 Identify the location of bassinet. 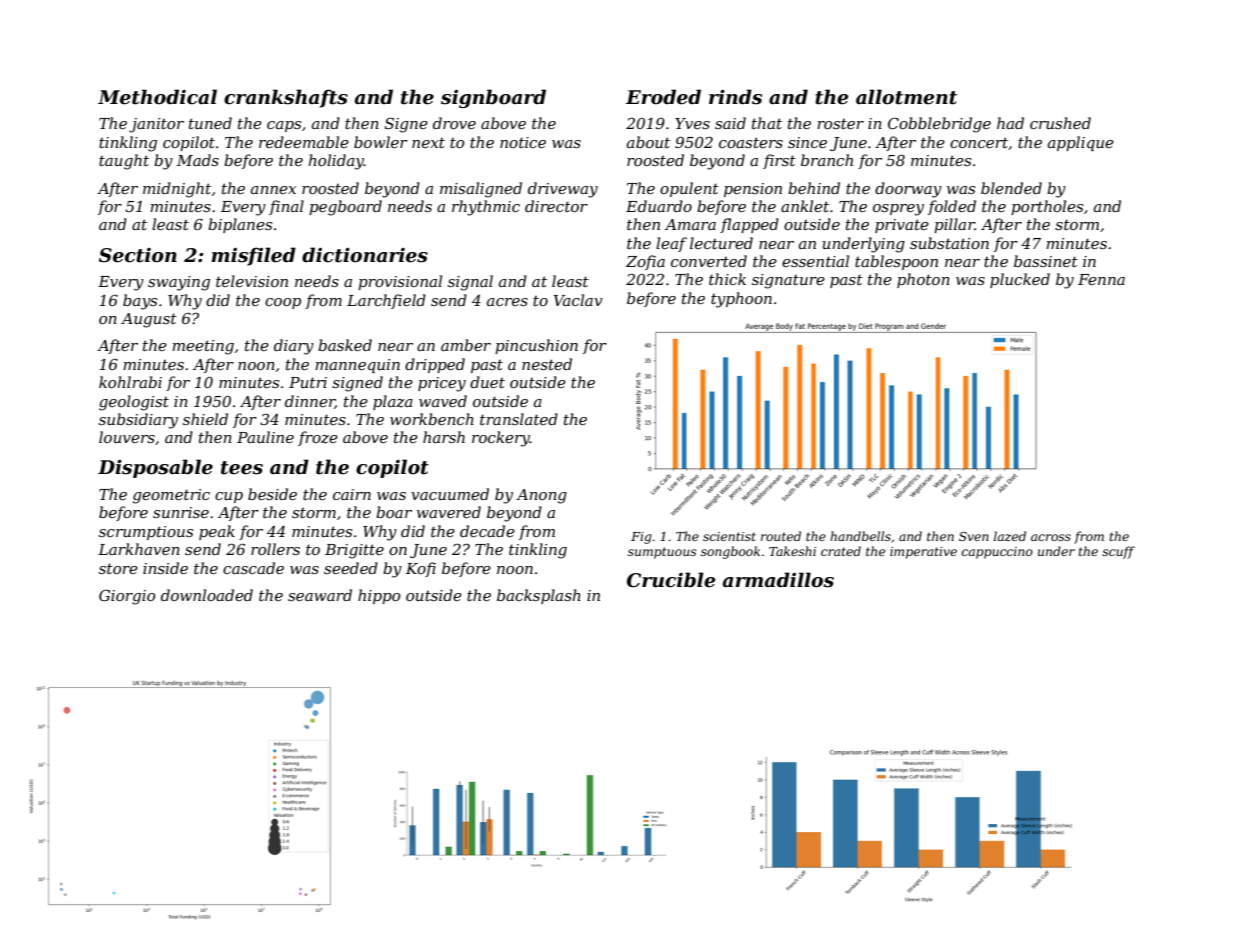
(1046, 261).
